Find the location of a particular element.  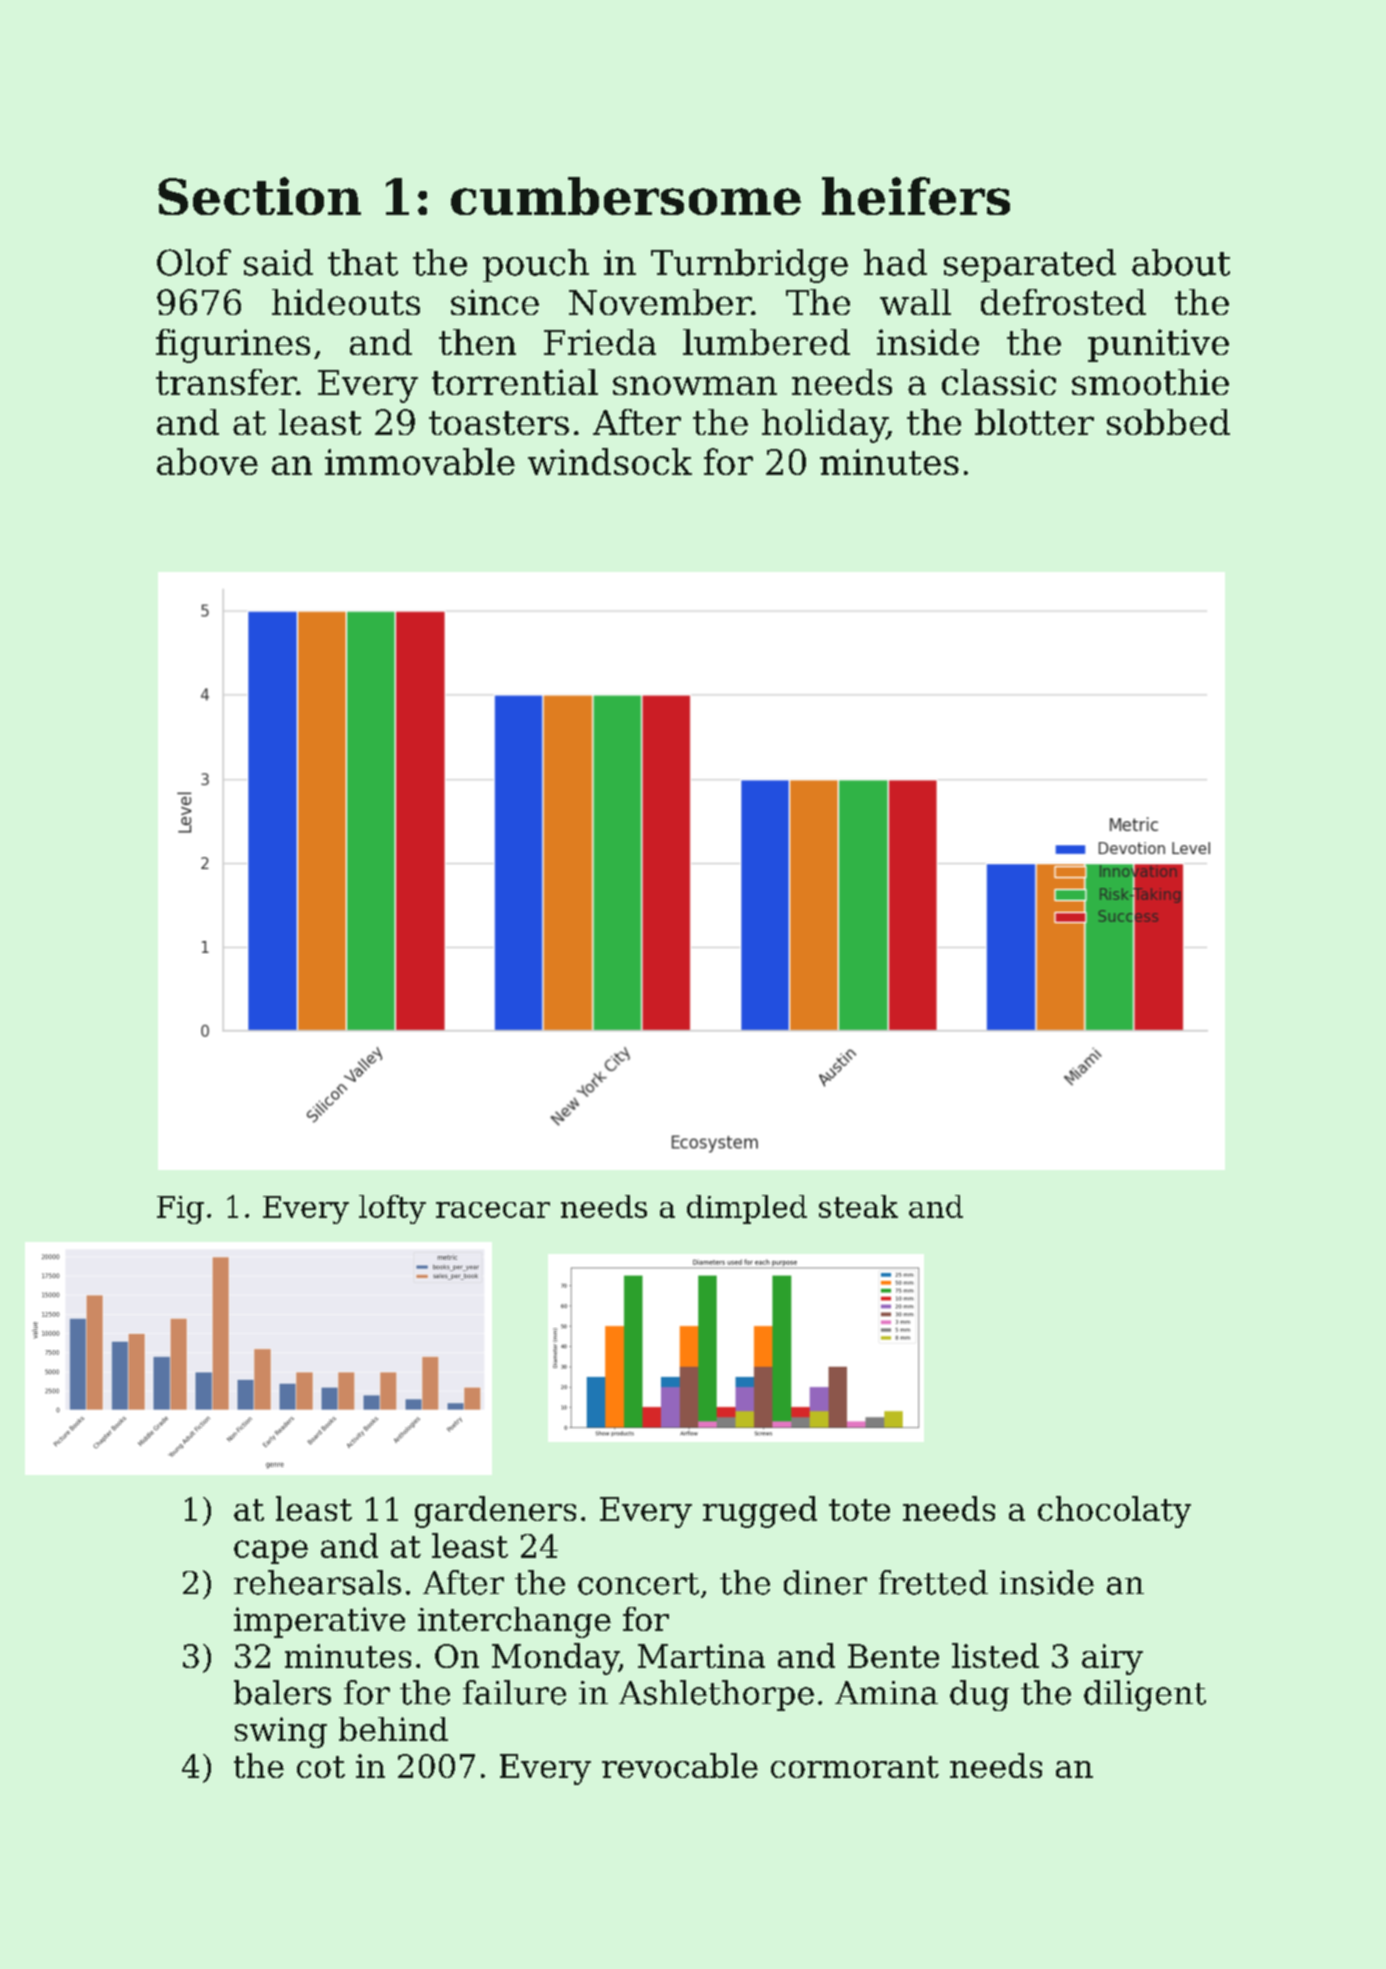

about is located at coordinates (1181, 262).
